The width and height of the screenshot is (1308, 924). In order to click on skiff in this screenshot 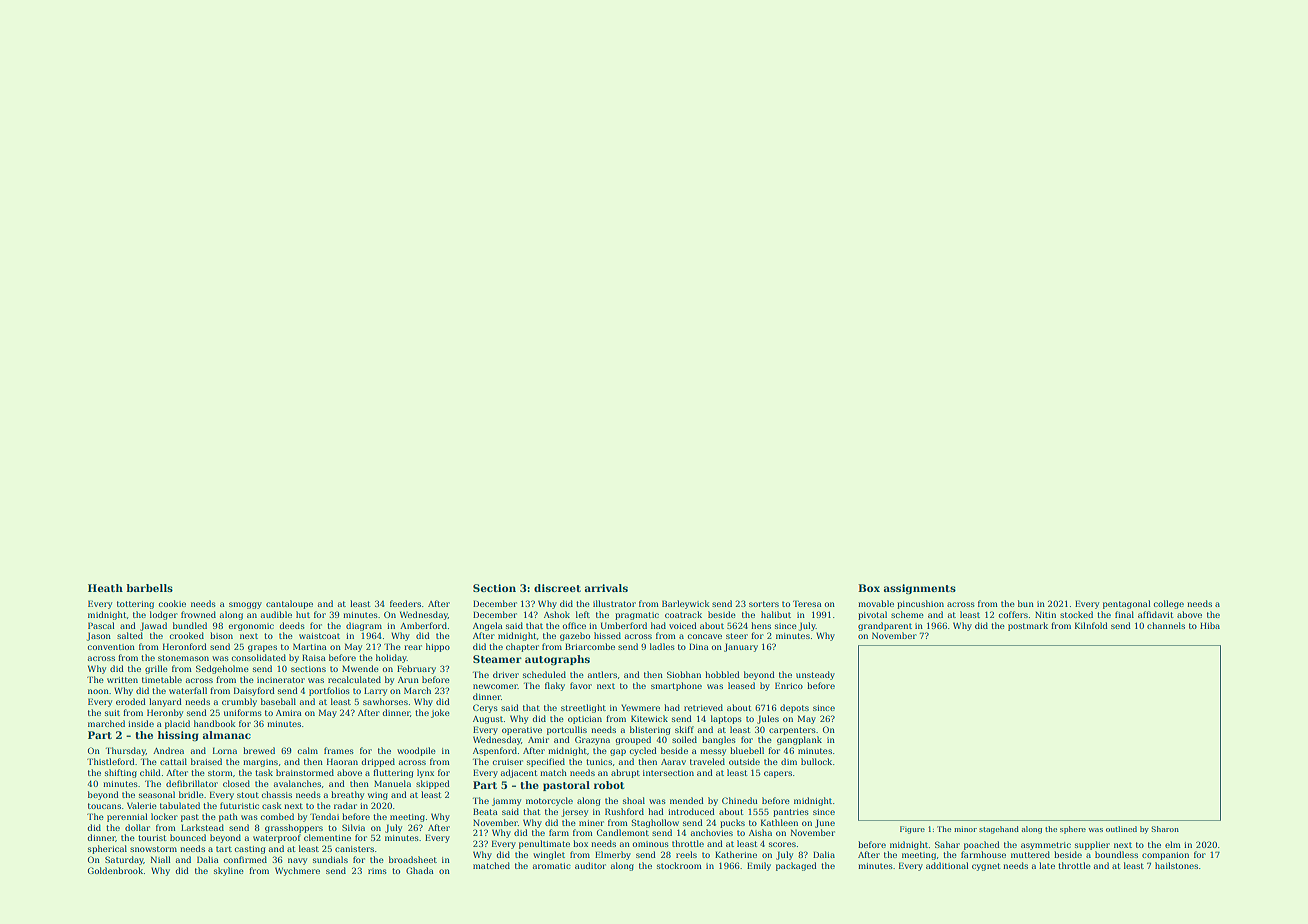, I will do `click(684, 729)`.
